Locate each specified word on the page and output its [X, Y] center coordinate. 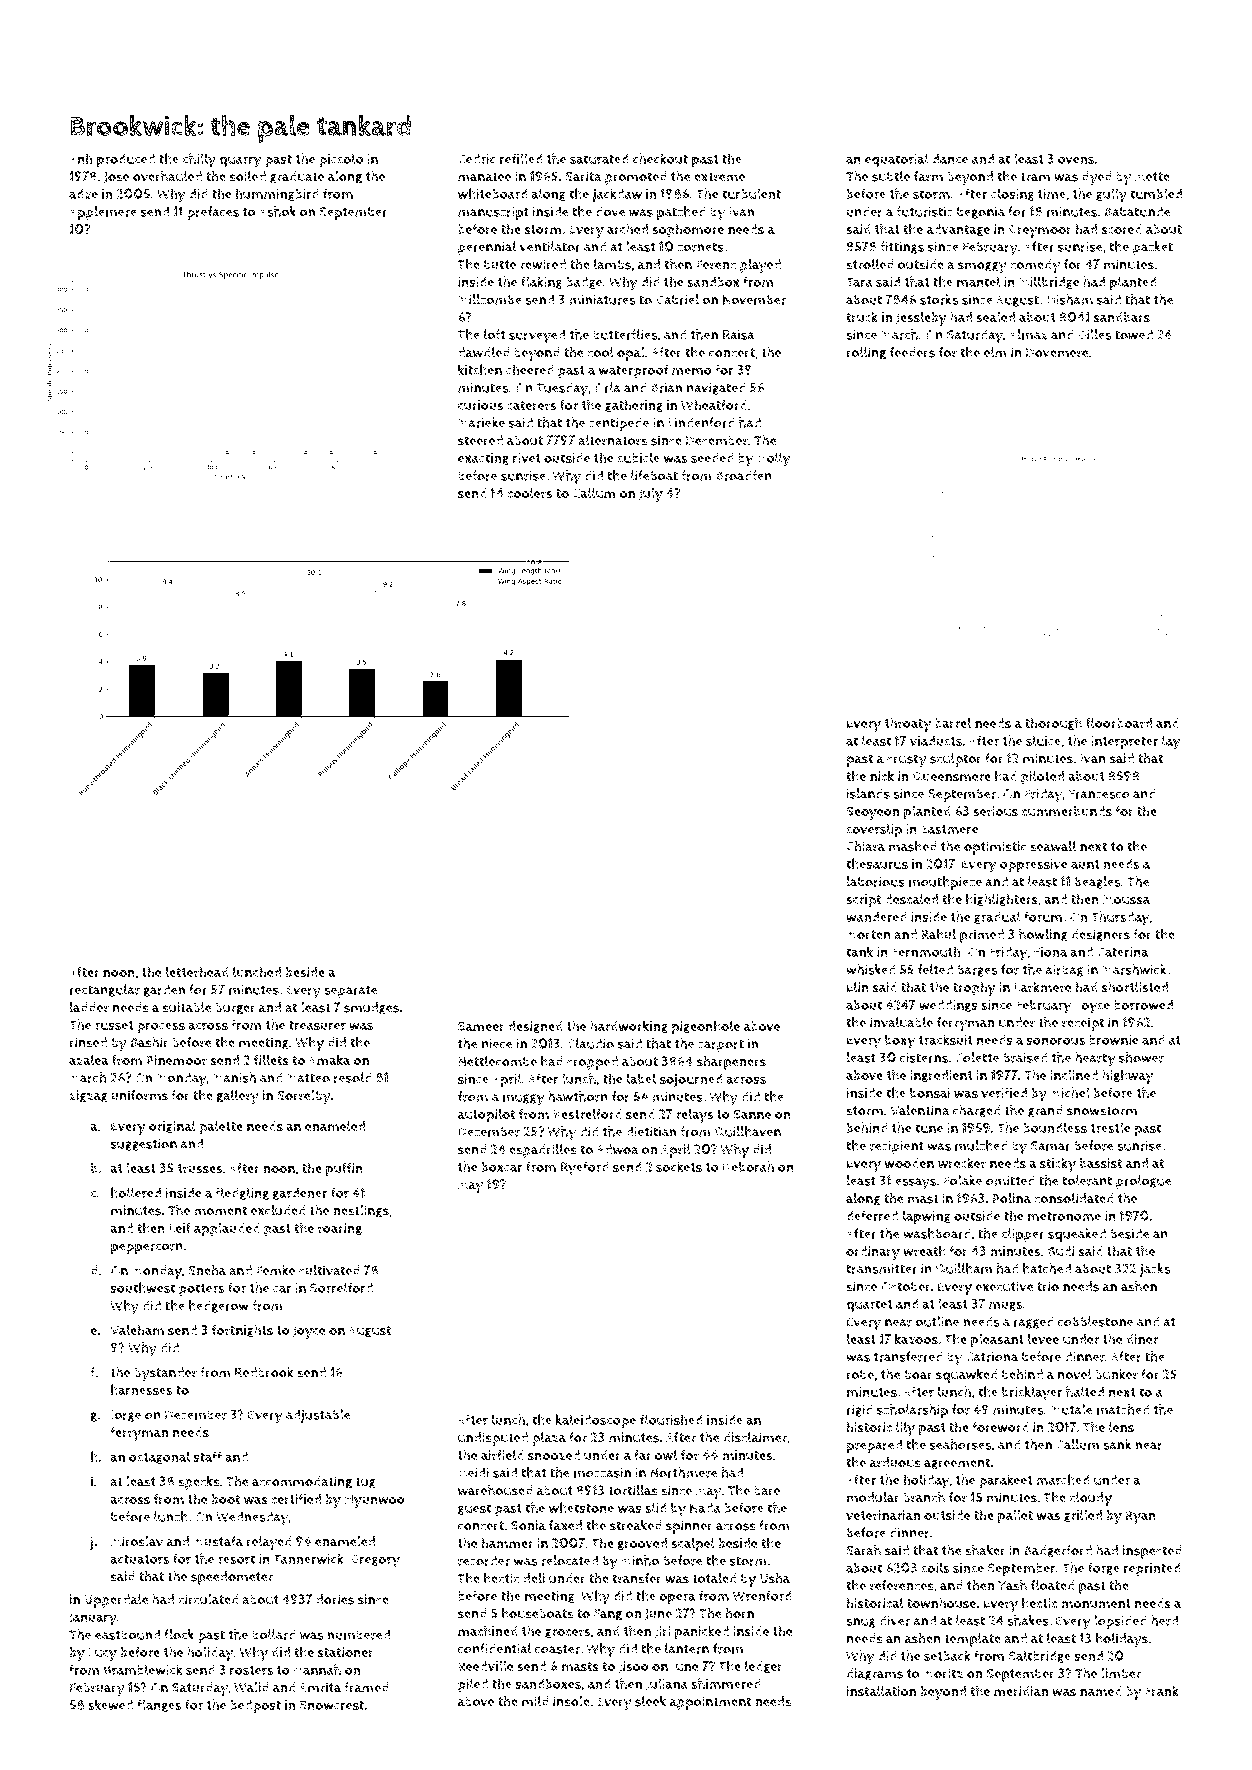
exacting [483, 459]
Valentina [920, 1110]
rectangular [105, 990]
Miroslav [137, 1541]
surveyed [537, 336]
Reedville [486, 1665]
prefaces [213, 213]
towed [1134, 334]
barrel [953, 723]
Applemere [103, 213]
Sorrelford [341, 1287]
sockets [679, 1166]
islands [868, 793]
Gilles [1094, 334]
